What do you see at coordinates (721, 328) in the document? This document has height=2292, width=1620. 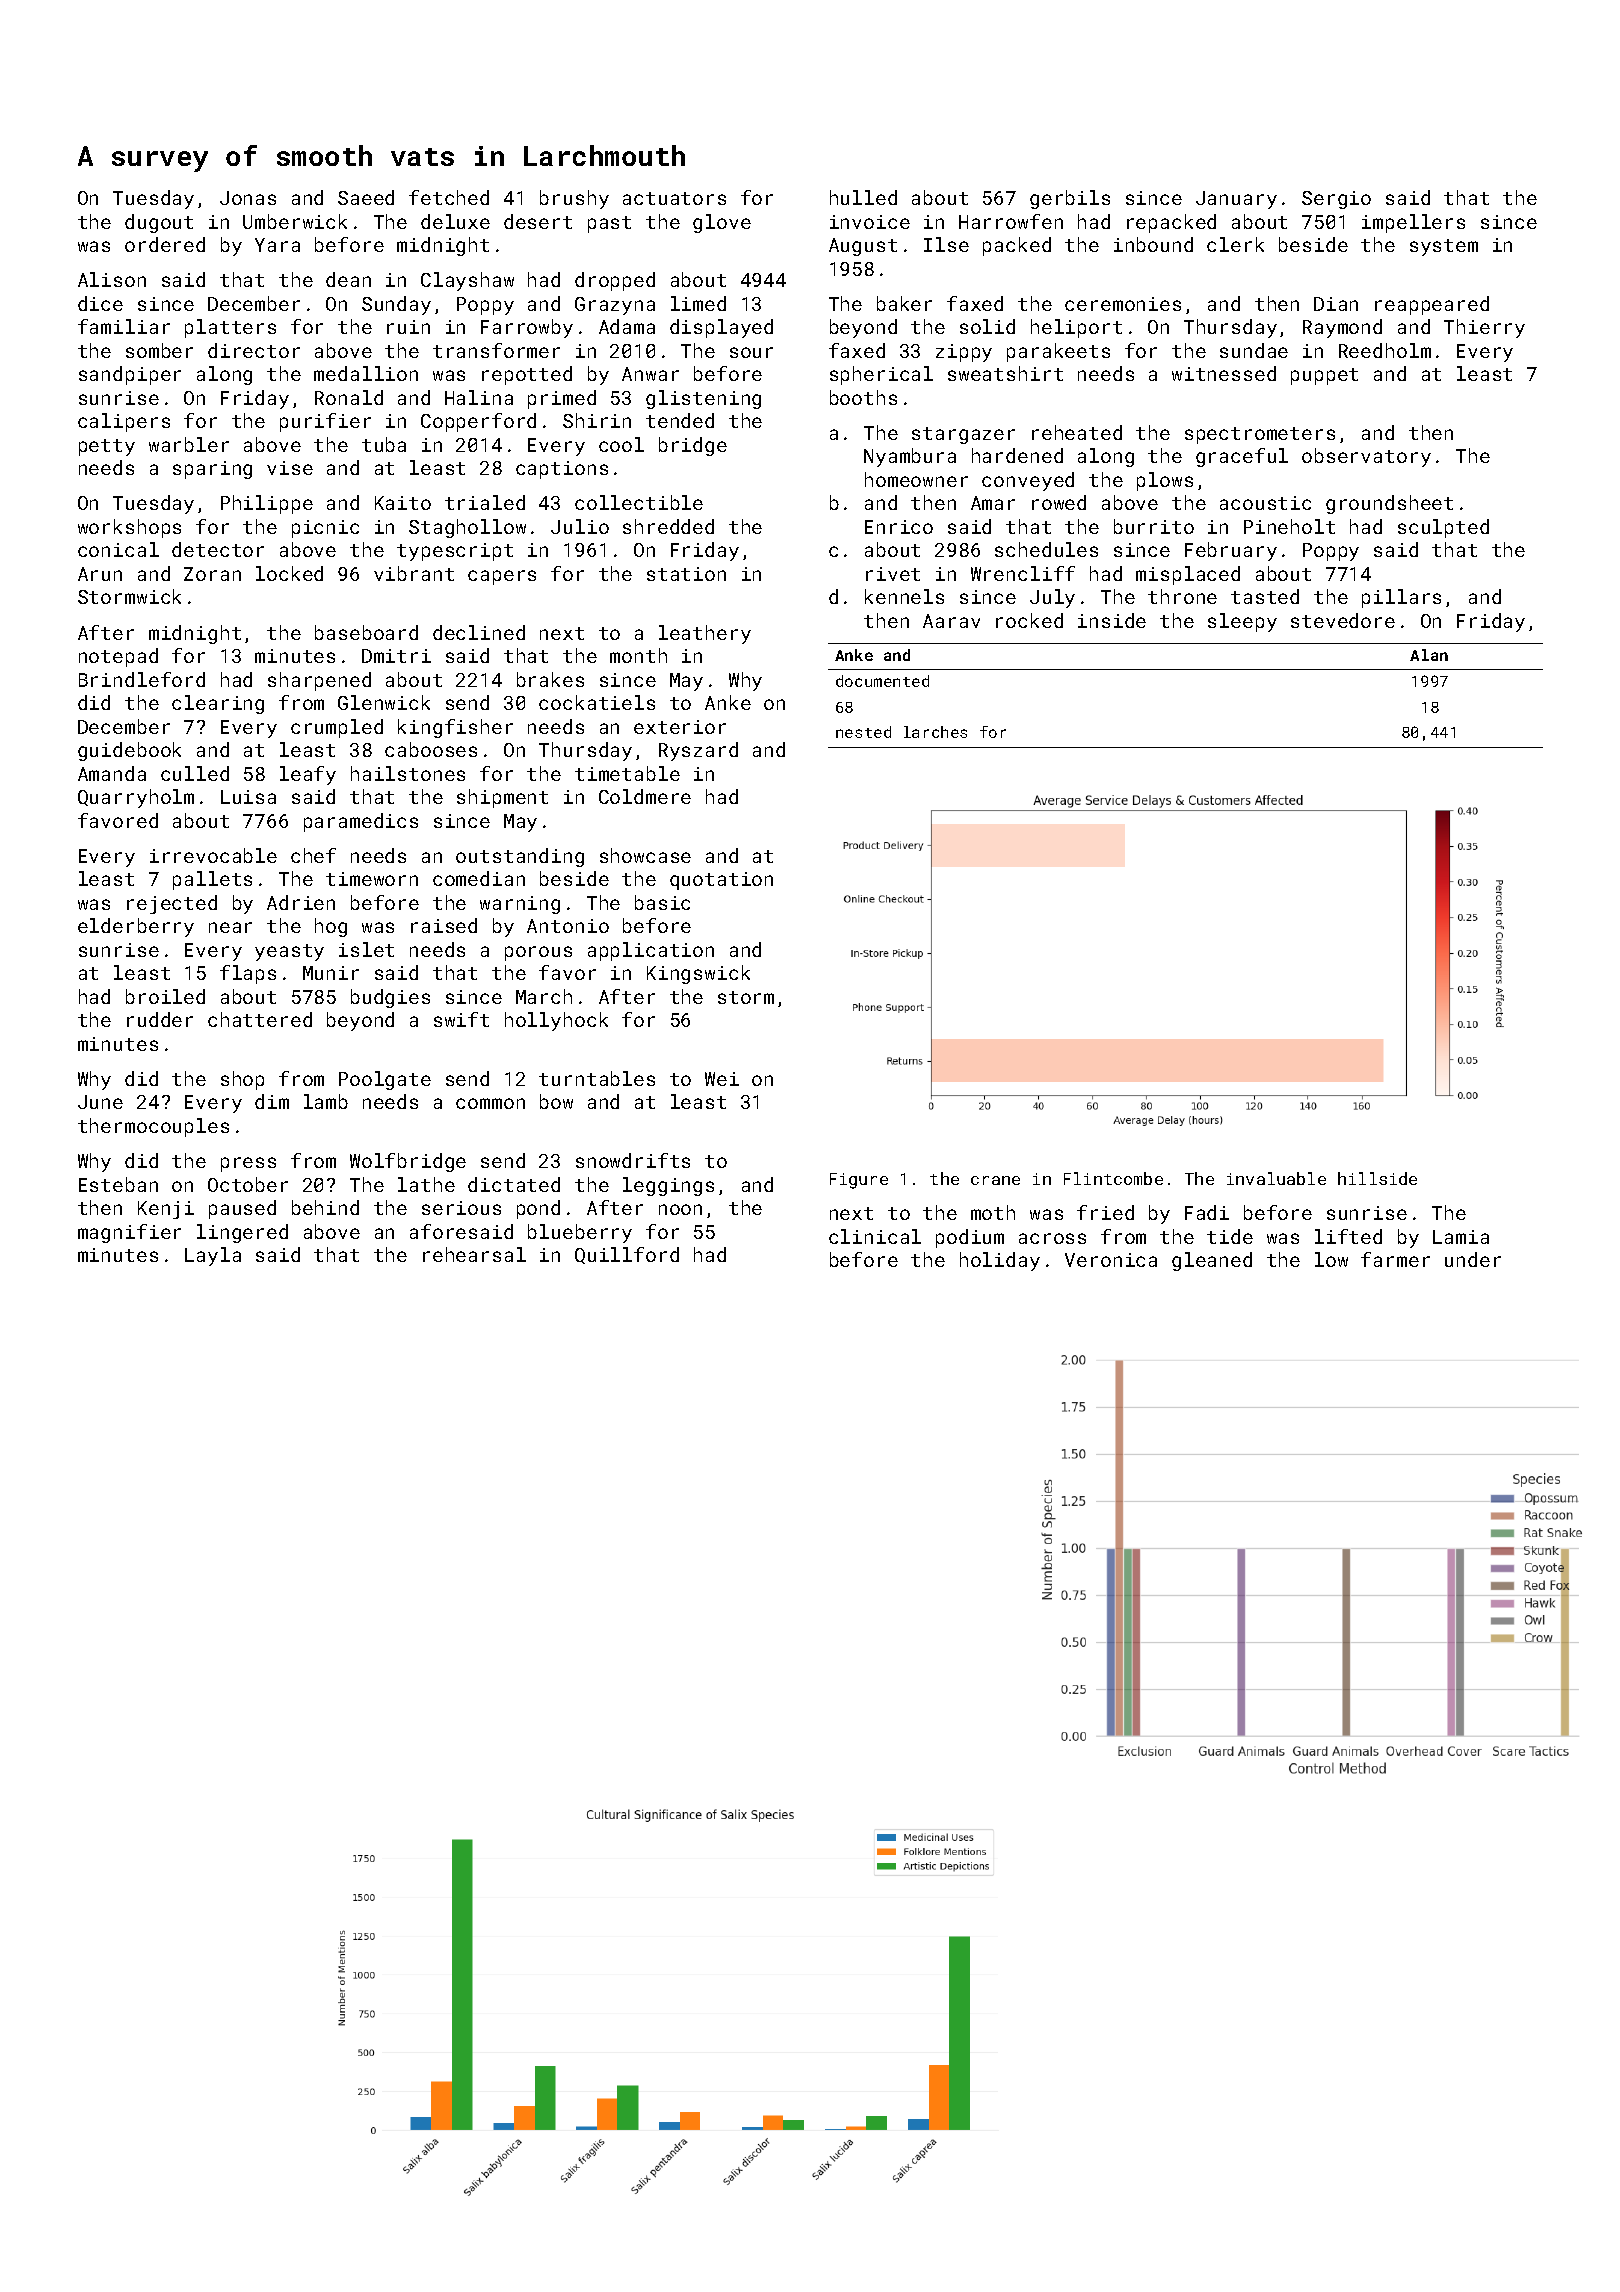 I see `displayed` at bounding box center [721, 328].
